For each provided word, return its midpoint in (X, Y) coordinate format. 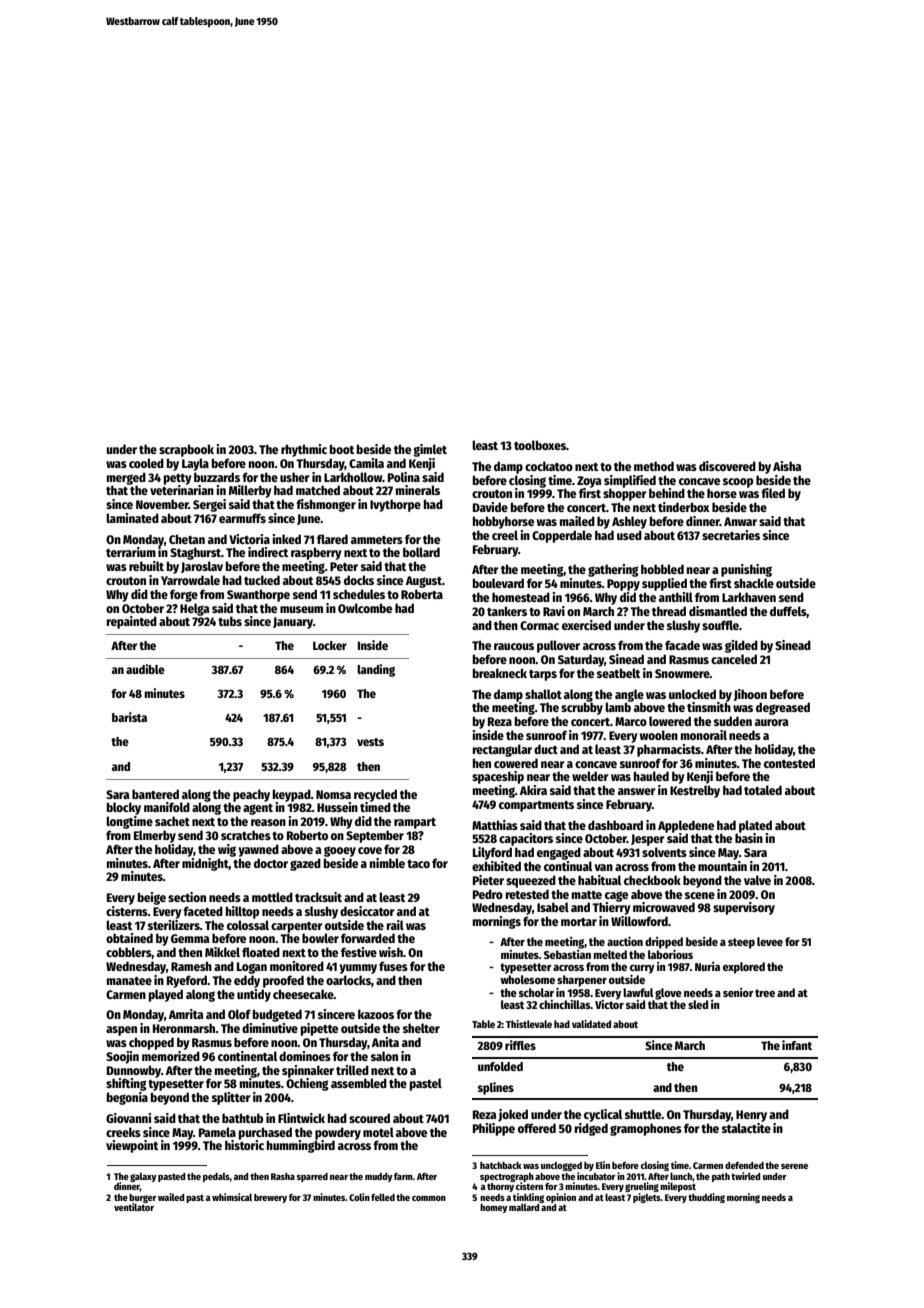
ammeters (377, 540)
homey (494, 1208)
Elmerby (155, 836)
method (654, 466)
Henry (751, 1116)
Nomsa (333, 794)
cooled (146, 463)
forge (184, 595)
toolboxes (540, 445)
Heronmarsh (184, 1028)
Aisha (787, 466)
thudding (706, 1198)
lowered (670, 721)
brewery (270, 1198)
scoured (369, 1118)
